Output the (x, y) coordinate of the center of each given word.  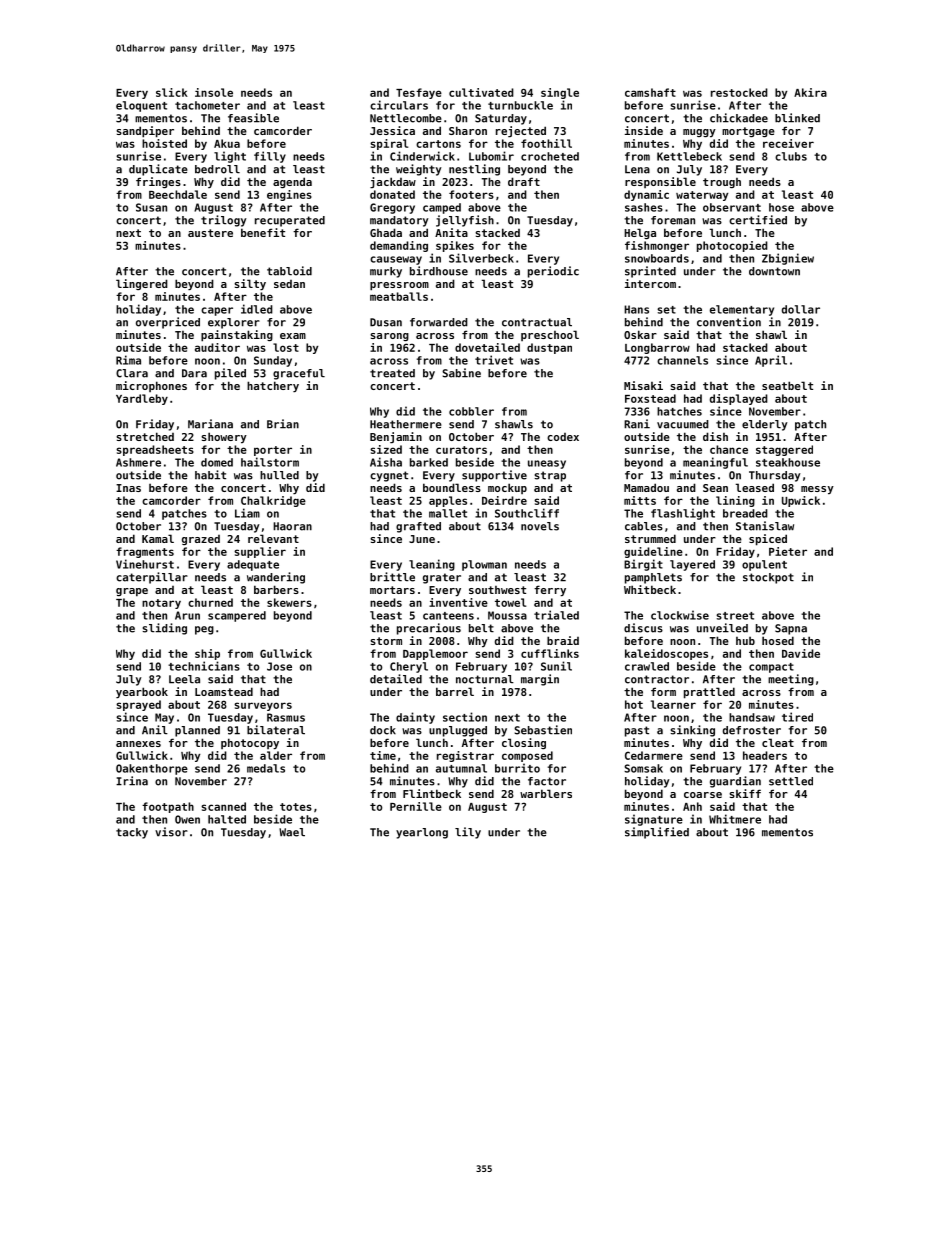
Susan (151, 207)
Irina (132, 781)
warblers (546, 793)
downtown (774, 271)
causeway (396, 260)
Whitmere (735, 819)
